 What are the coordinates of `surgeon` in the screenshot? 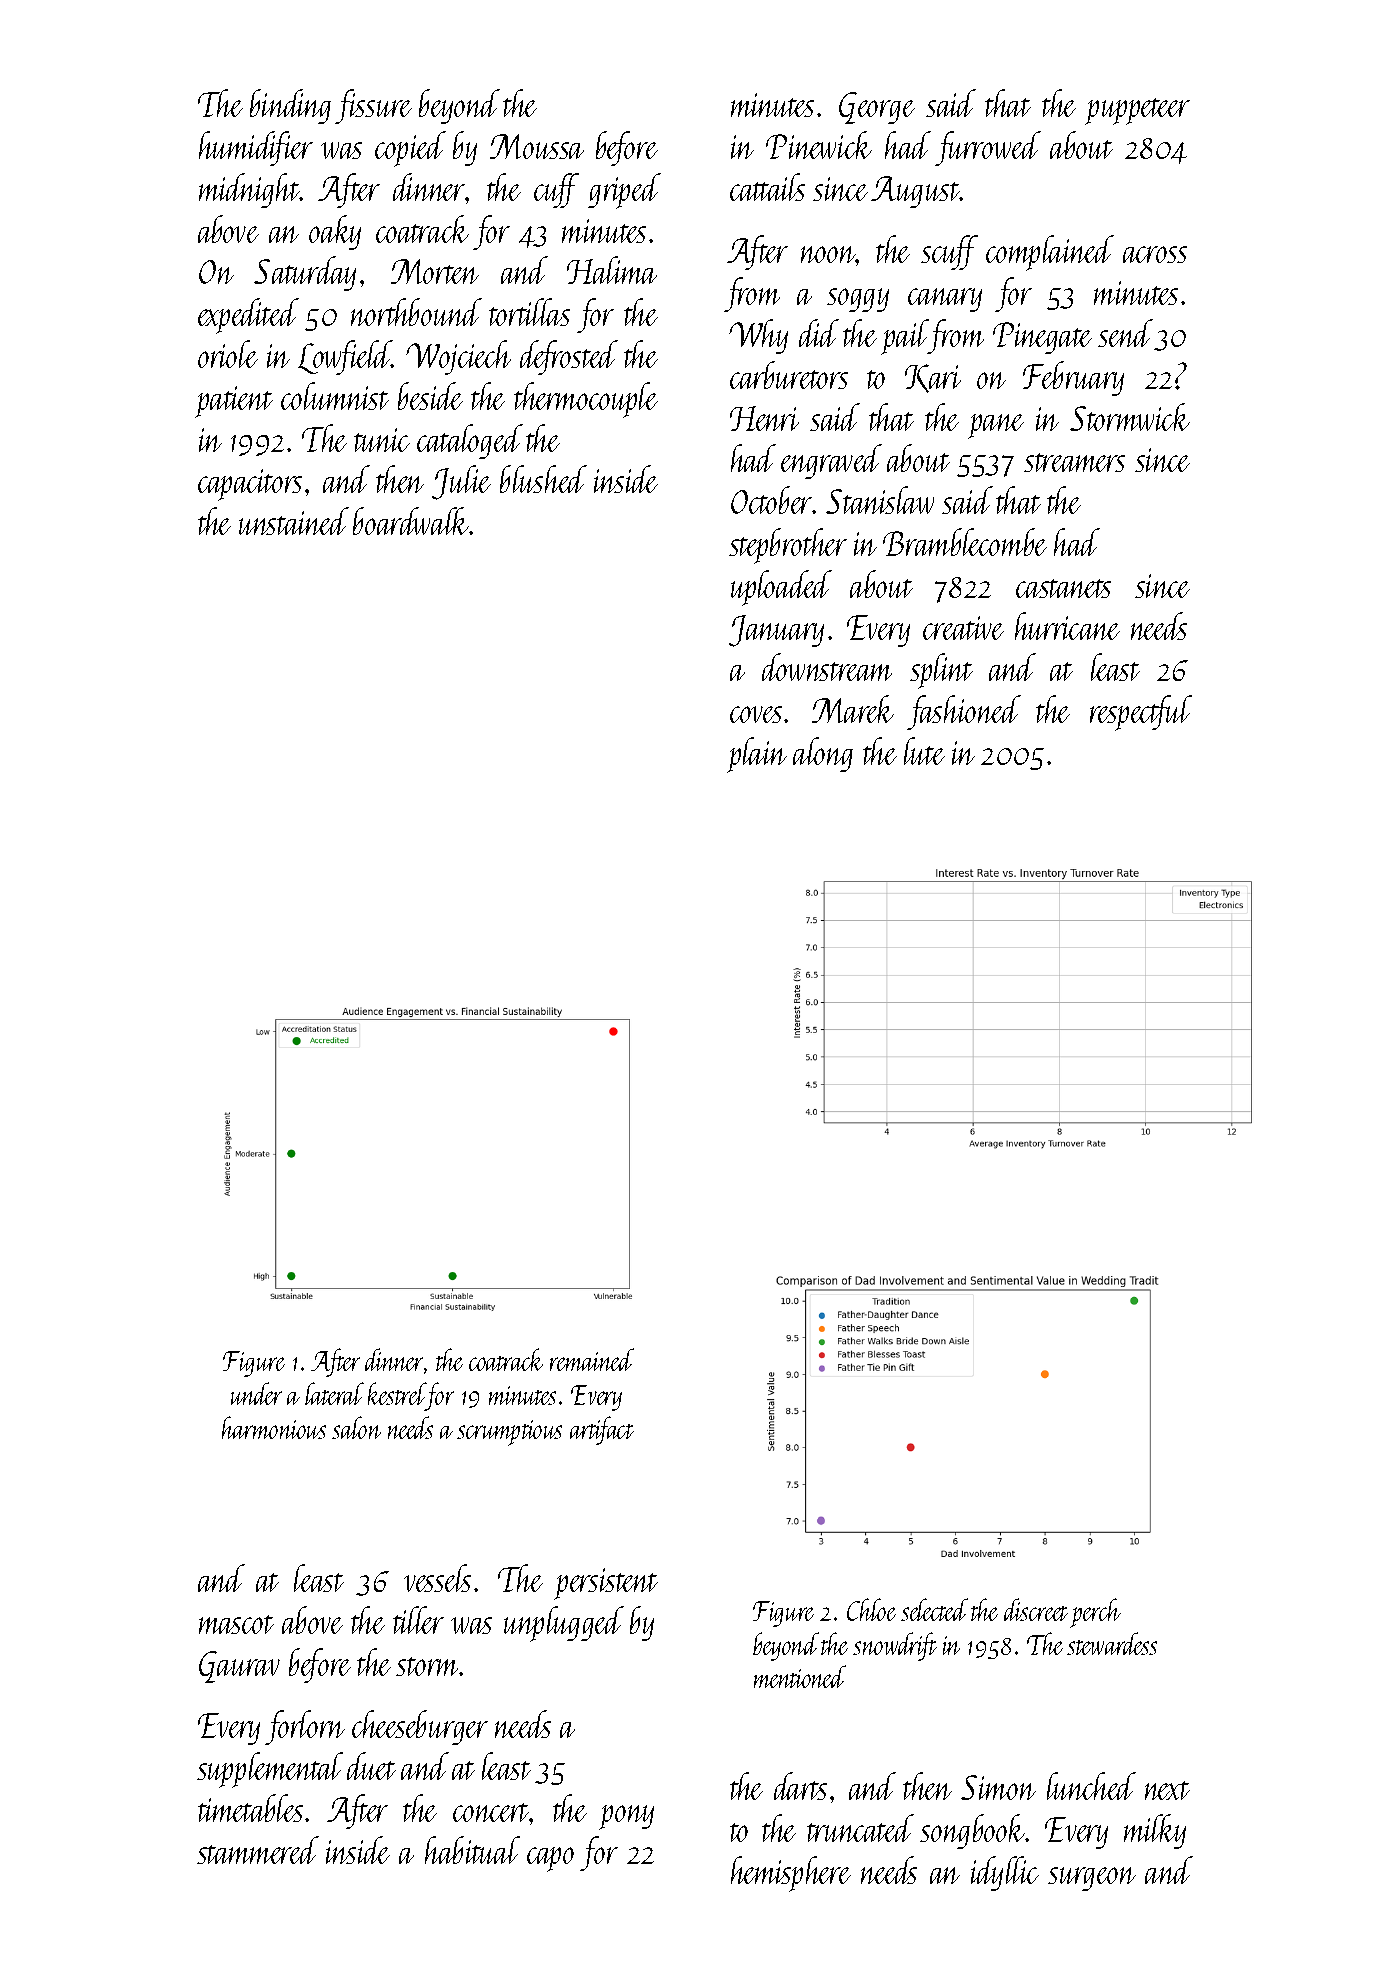 It's located at (1092, 1879).
